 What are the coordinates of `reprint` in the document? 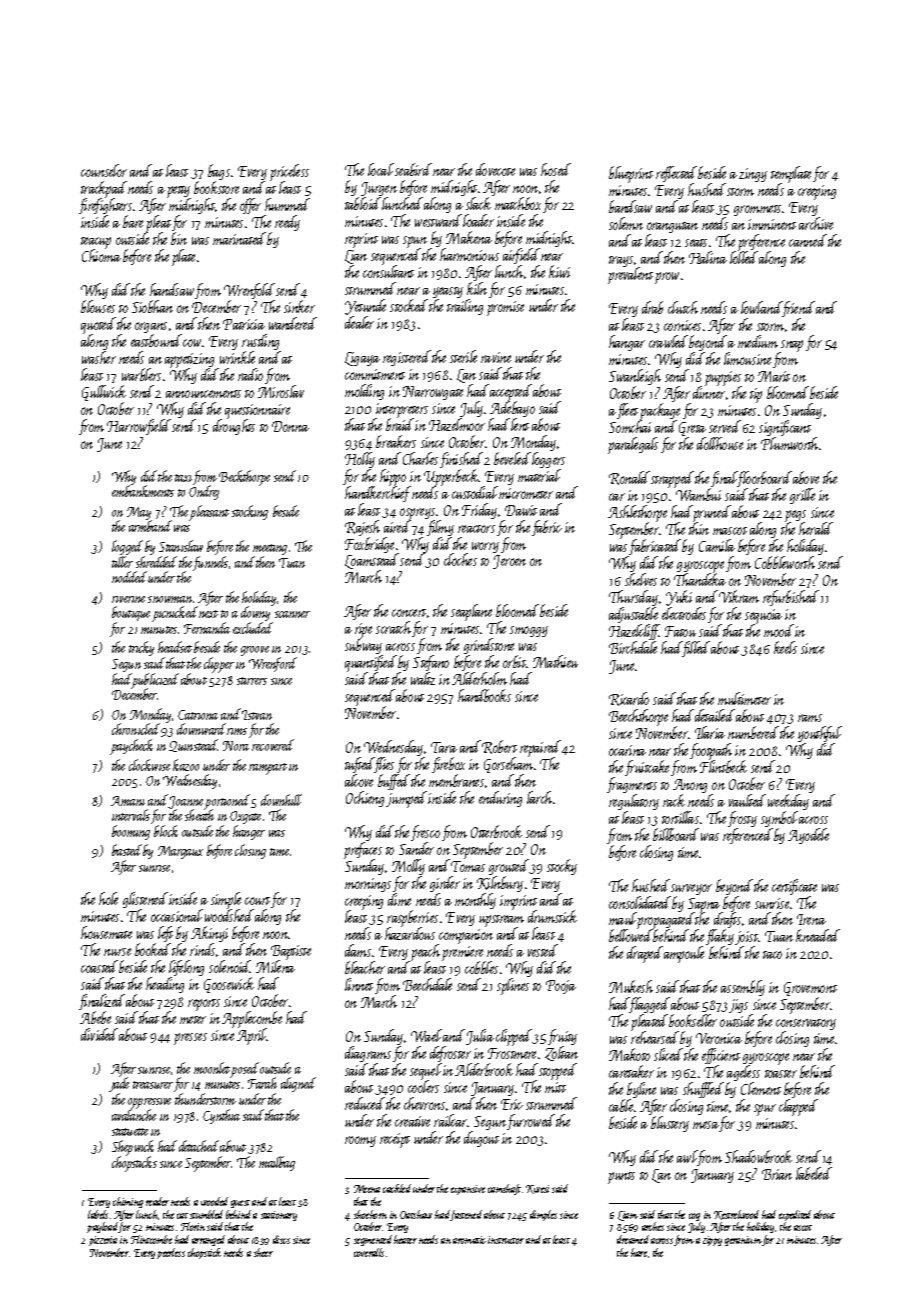 It's located at (361, 240).
